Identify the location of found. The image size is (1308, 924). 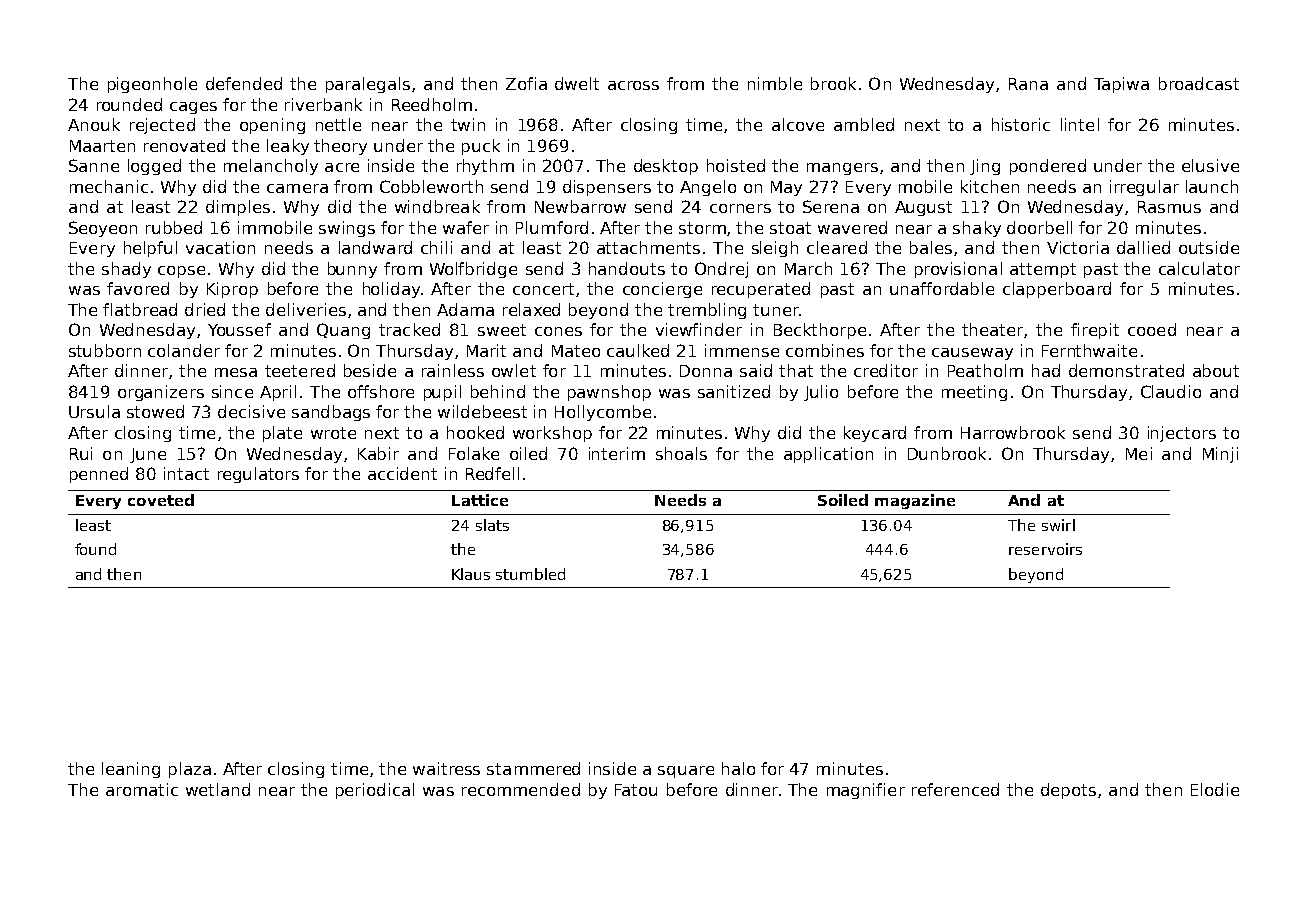
(95, 549).
